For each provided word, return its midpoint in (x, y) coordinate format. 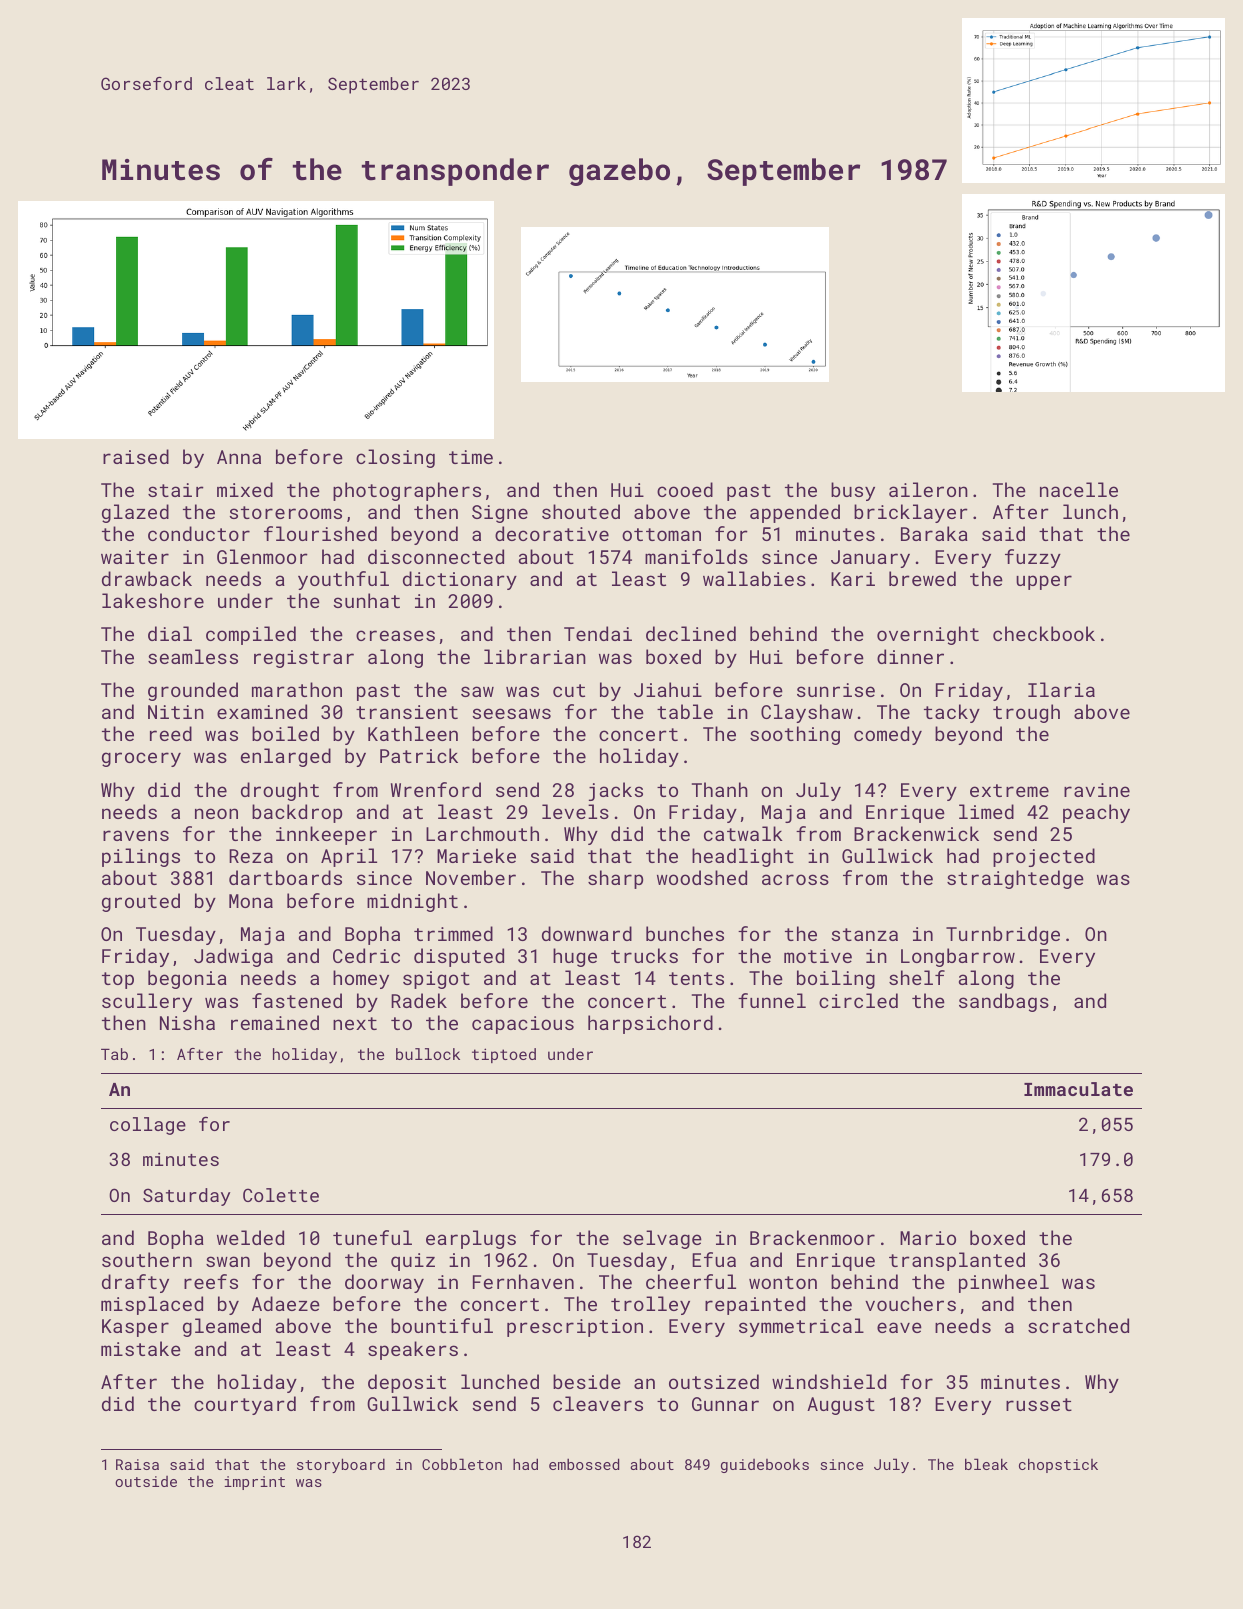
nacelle (1079, 489)
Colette (281, 1195)
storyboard (341, 1465)
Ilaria (1061, 689)
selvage (662, 1239)
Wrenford (436, 789)
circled (858, 1000)
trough (1026, 713)
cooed (685, 489)
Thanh (720, 789)
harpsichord (650, 1024)
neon (216, 813)
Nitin (176, 712)
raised (136, 456)
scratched (1078, 1325)
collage (148, 1126)
